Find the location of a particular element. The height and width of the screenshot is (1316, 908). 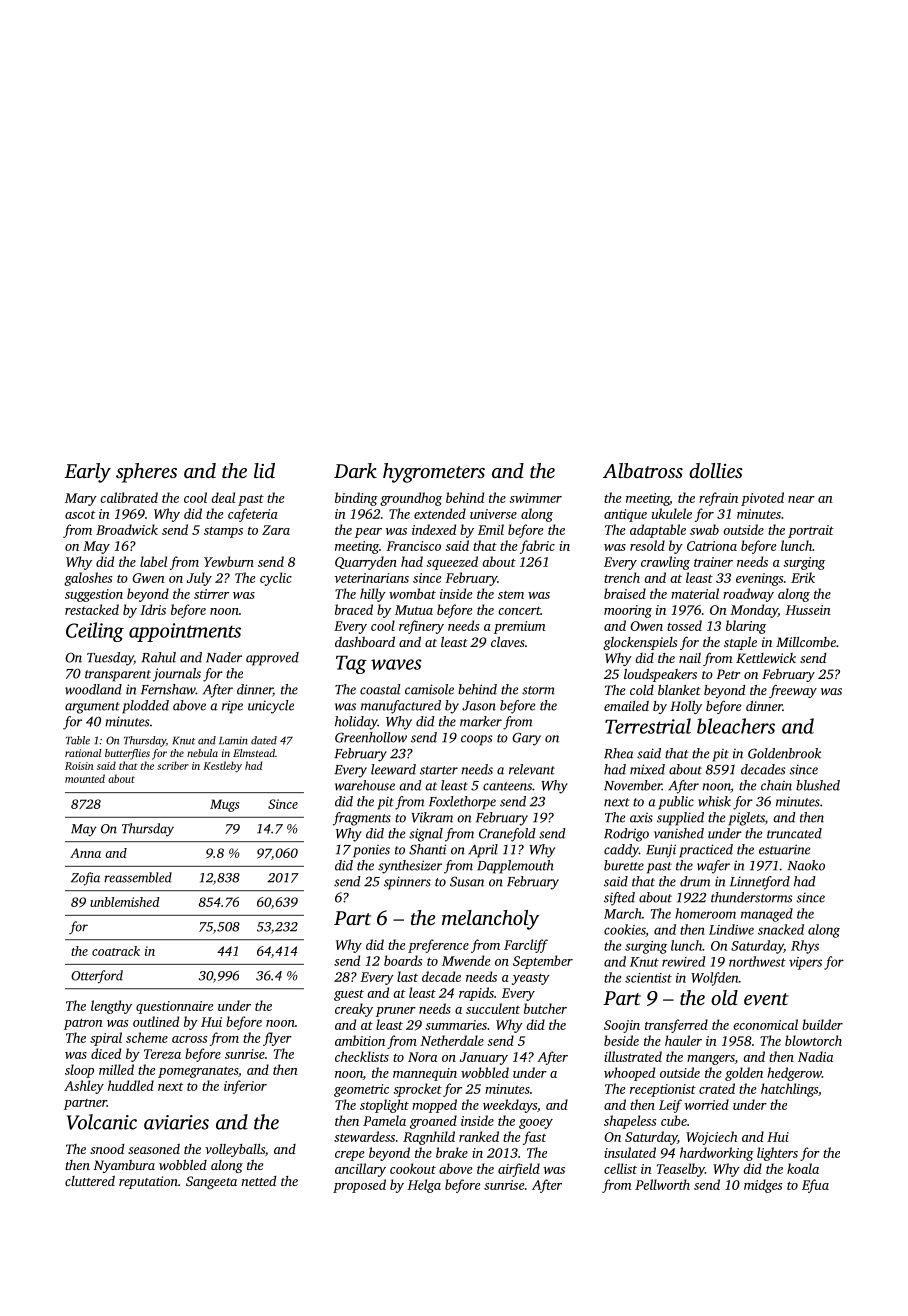

koala is located at coordinates (803, 1168).
